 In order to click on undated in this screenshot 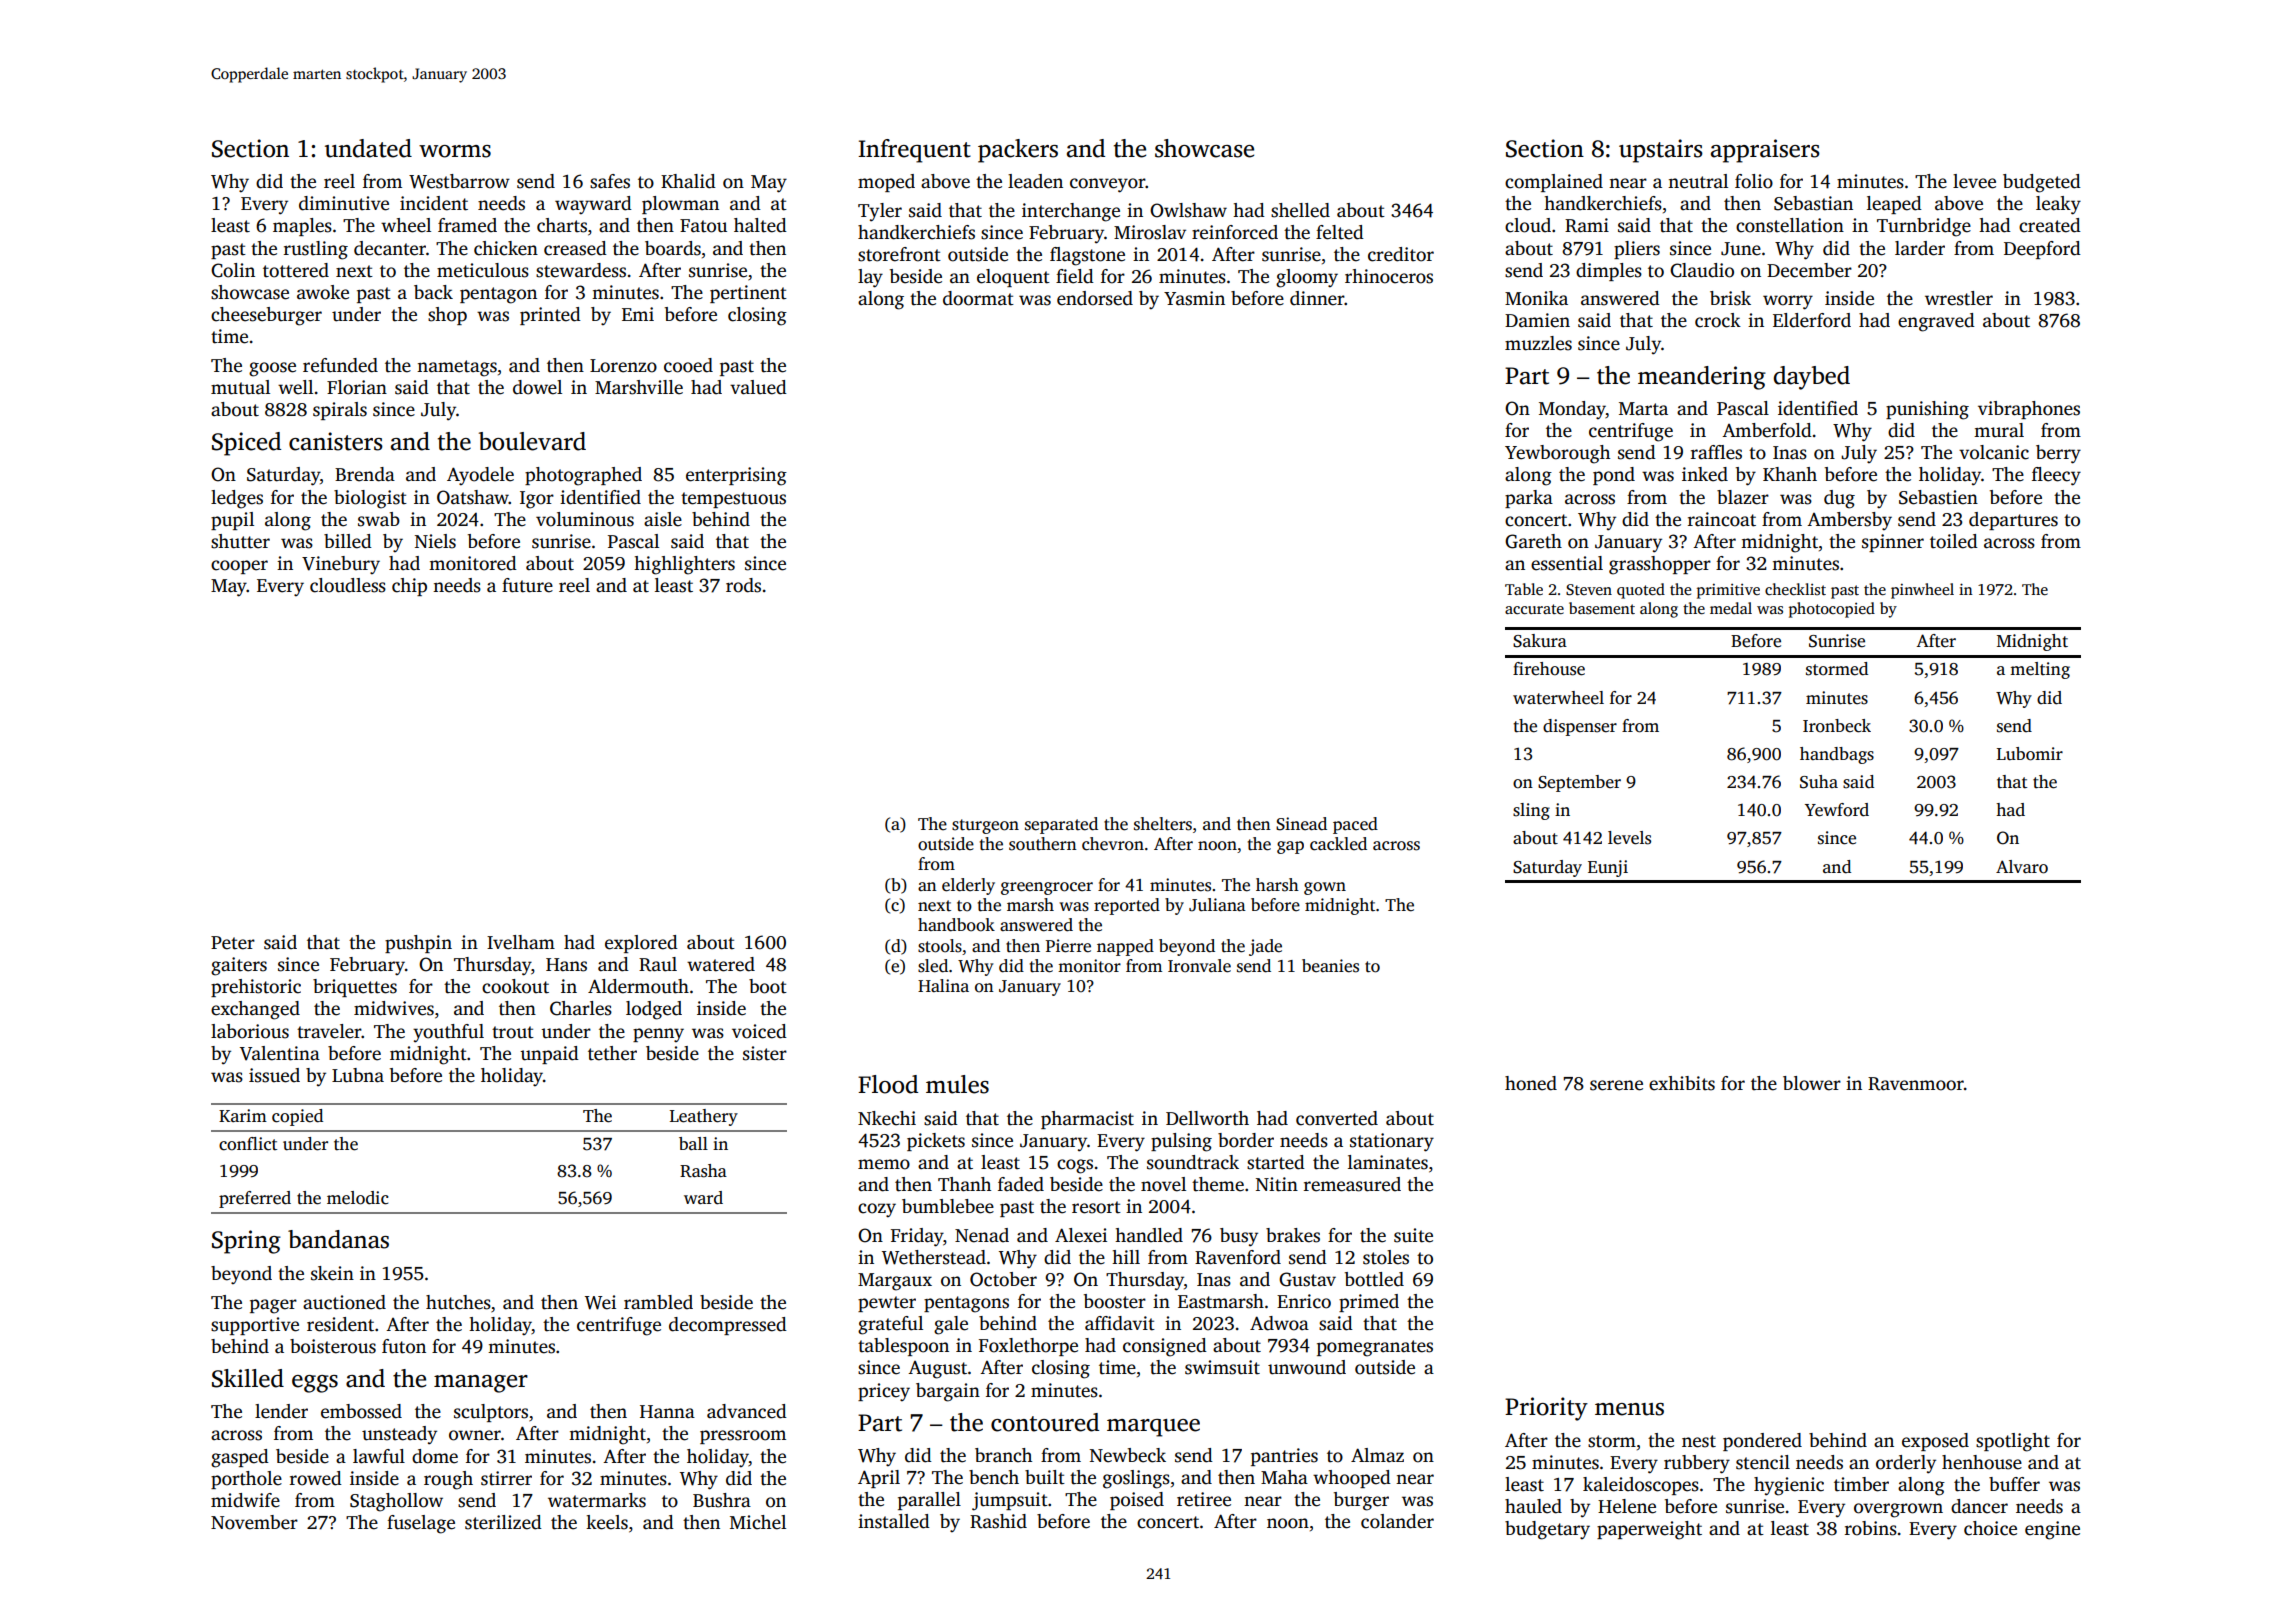, I will do `click(368, 148)`.
